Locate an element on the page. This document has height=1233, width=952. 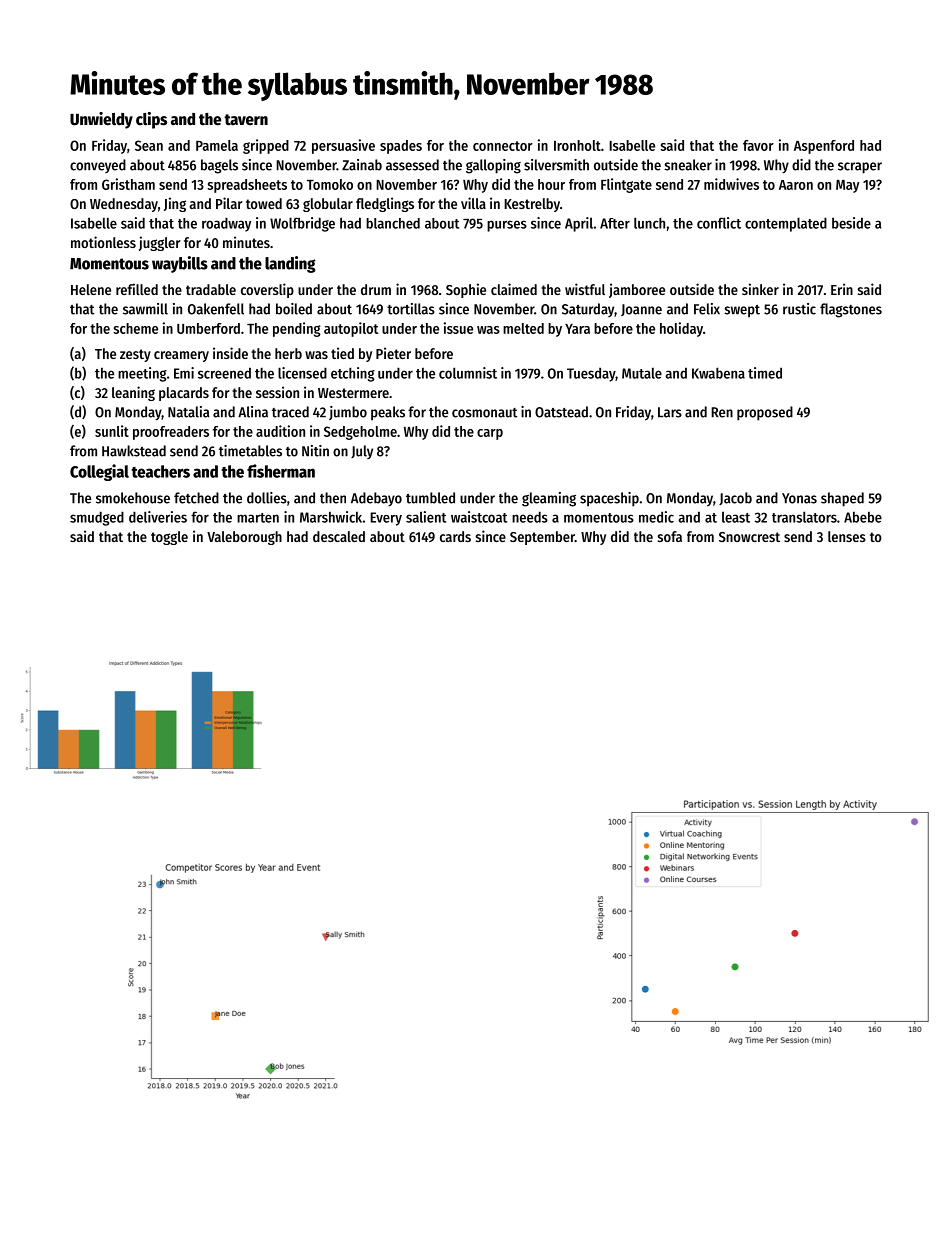
spreadsheets is located at coordinates (247, 186).
